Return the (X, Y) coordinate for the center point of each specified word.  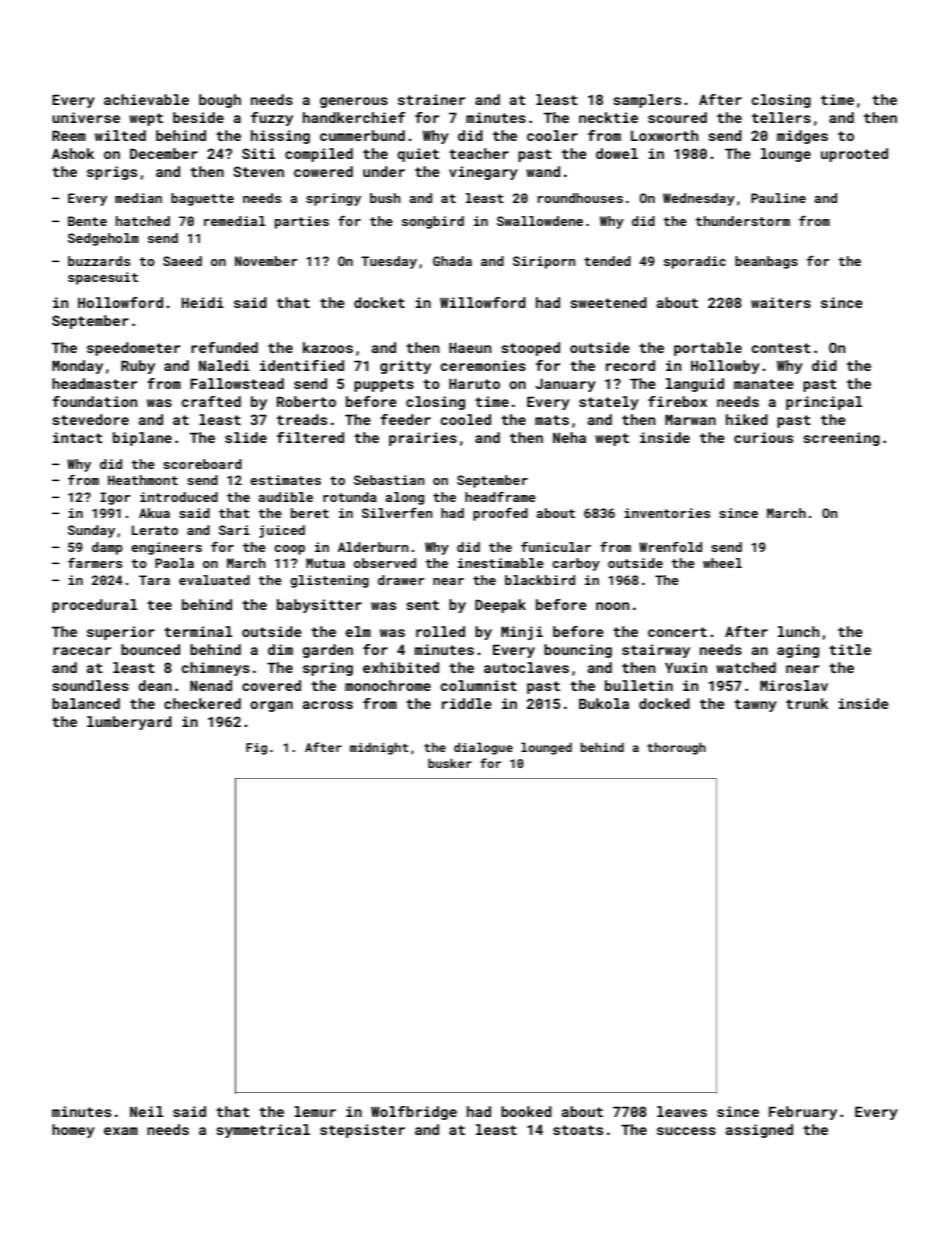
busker (450, 763)
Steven (258, 171)
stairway (656, 651)
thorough (676, 748)
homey (73, 1131)
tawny (755, 705)
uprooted (854, 155)
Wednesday (699, 199)
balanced (86, 703)
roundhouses (580, 198)
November (266, 261)
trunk (807, 703)
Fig (256, 749)
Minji (522, 633)
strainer (431, 99)
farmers (95, 563)
